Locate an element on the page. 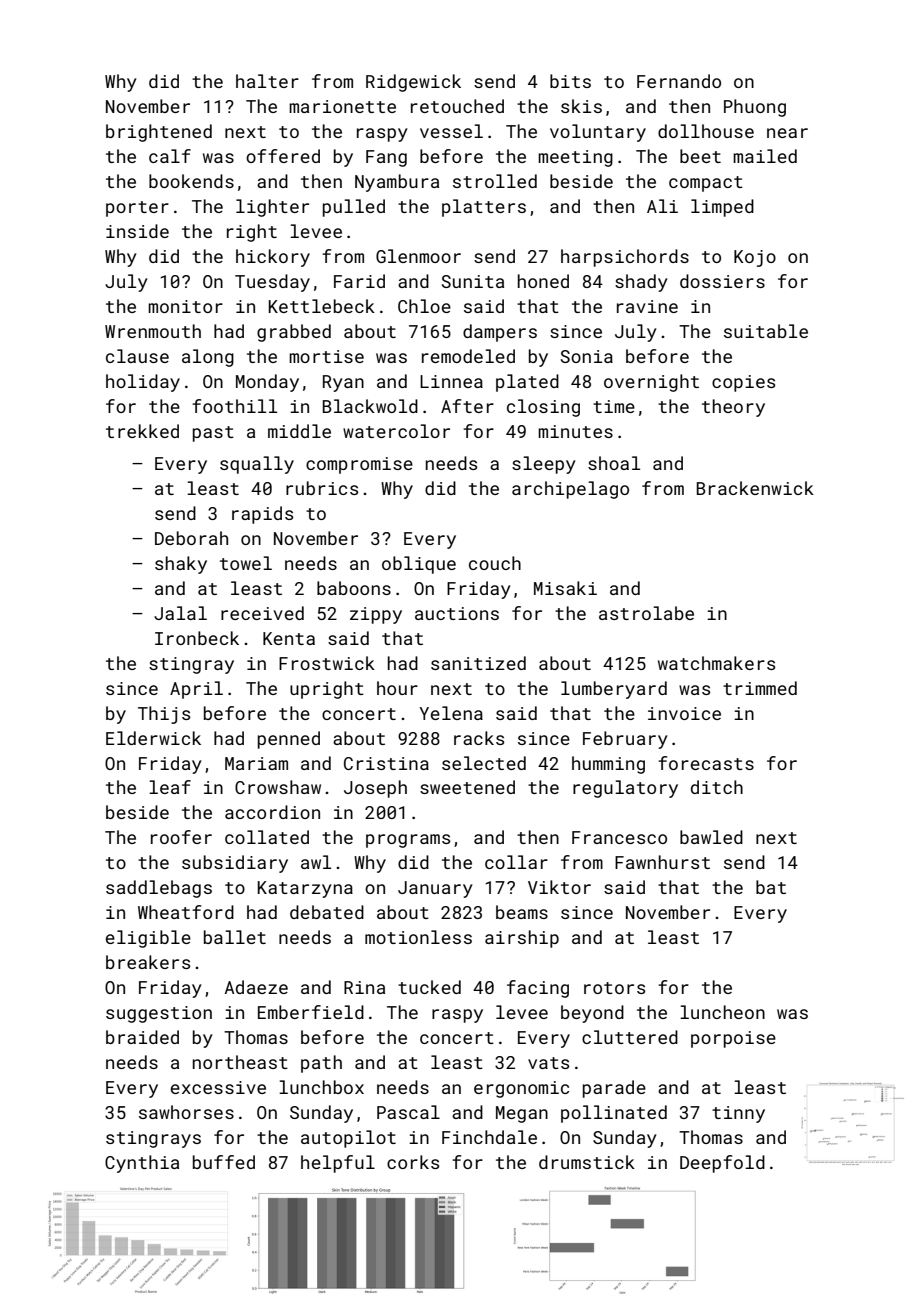 The width and height of the document is (924, 1314). leaf is located at coordinates (170, 787).
